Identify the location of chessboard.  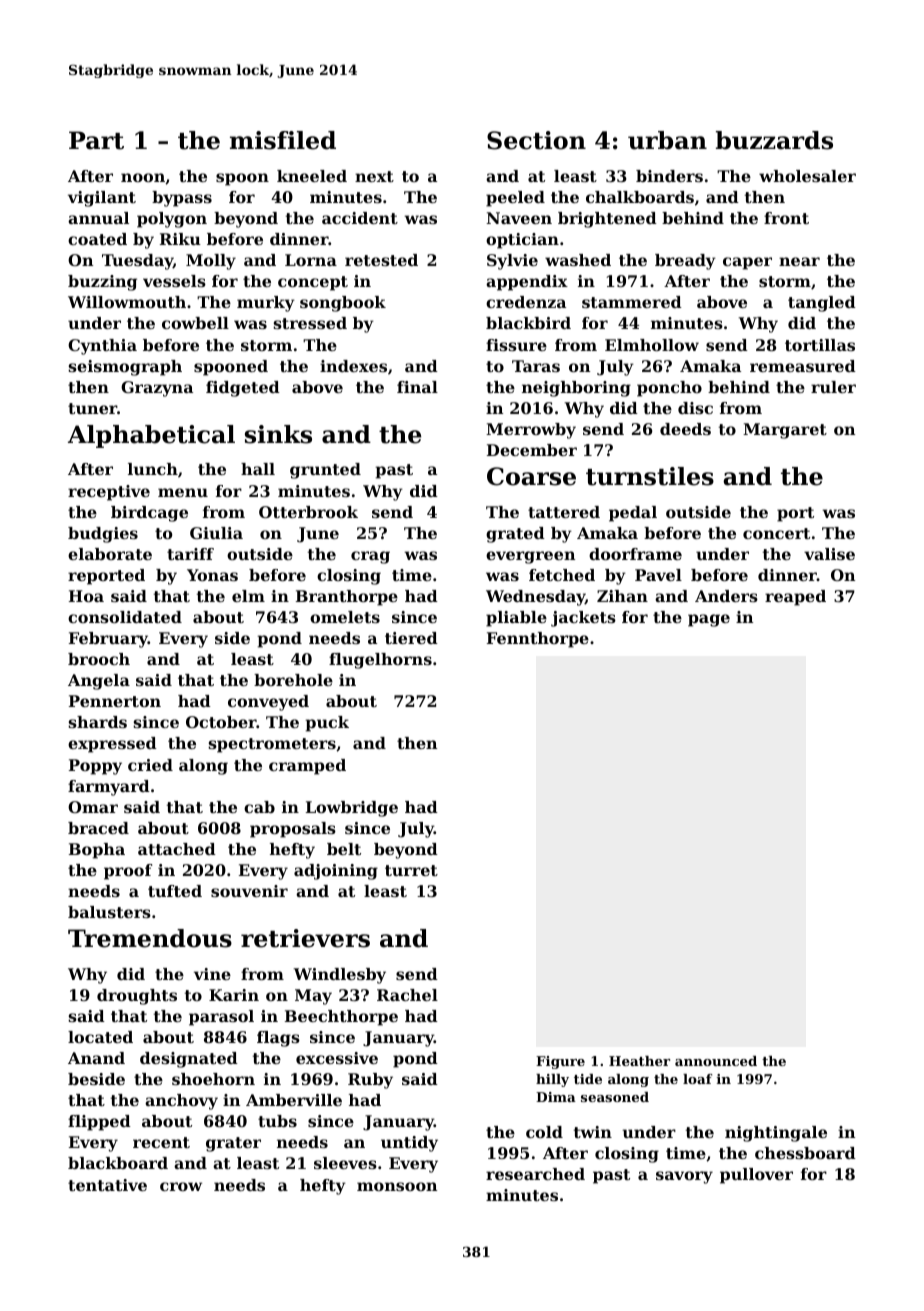
(805, 1153).
